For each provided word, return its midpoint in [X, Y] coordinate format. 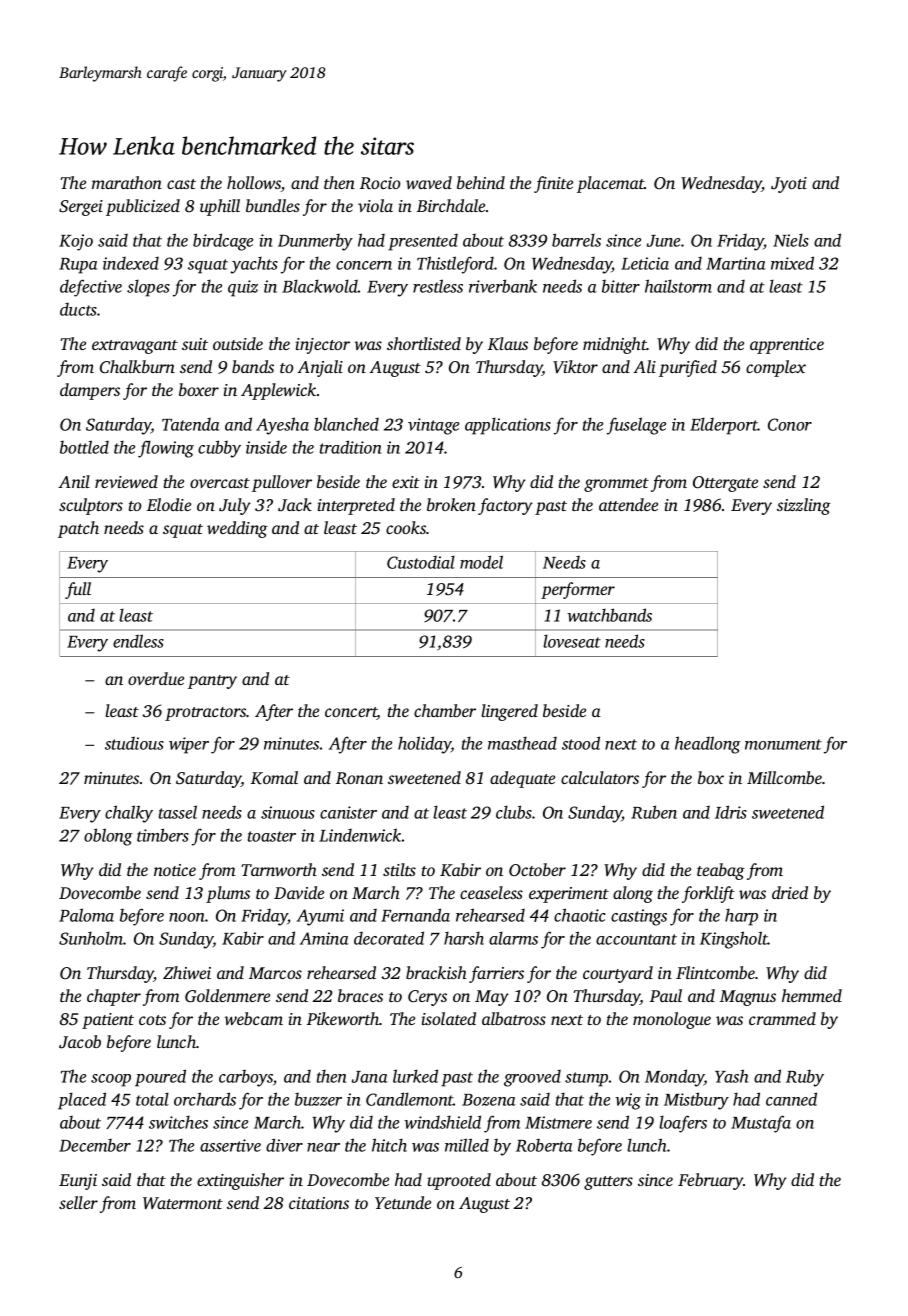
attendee [628, 504]
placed [82, 1101]
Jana [370, 1077]
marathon [127, 182]
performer [578, 590]
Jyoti [789, 185]
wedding [237, 529]
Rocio [380, 183]
